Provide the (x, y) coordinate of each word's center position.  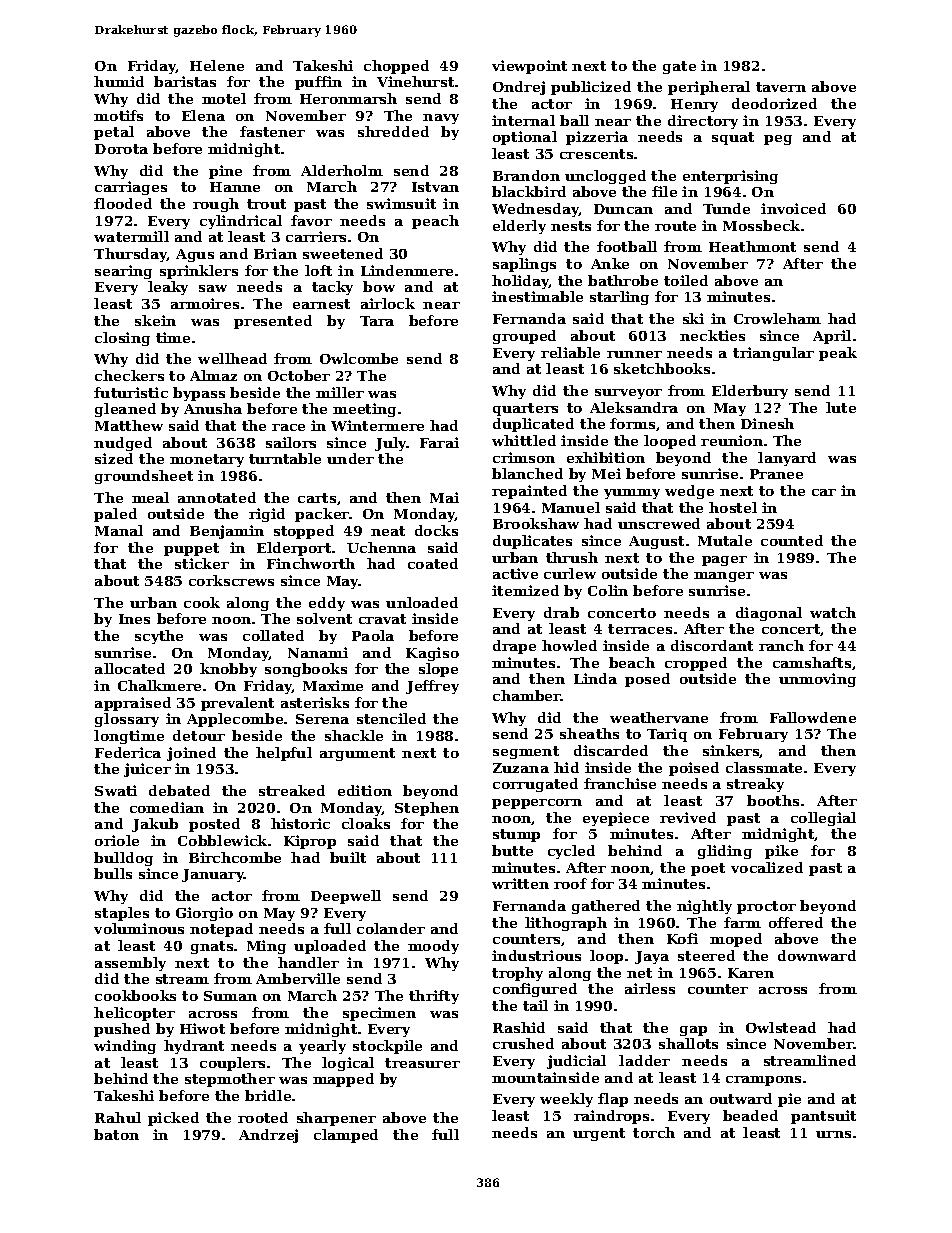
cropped (696, 664)
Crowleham (777, 318)
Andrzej (268, 1136)
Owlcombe (359, 358)
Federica (128, 752)
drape (514, 647)
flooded (123, 203)
